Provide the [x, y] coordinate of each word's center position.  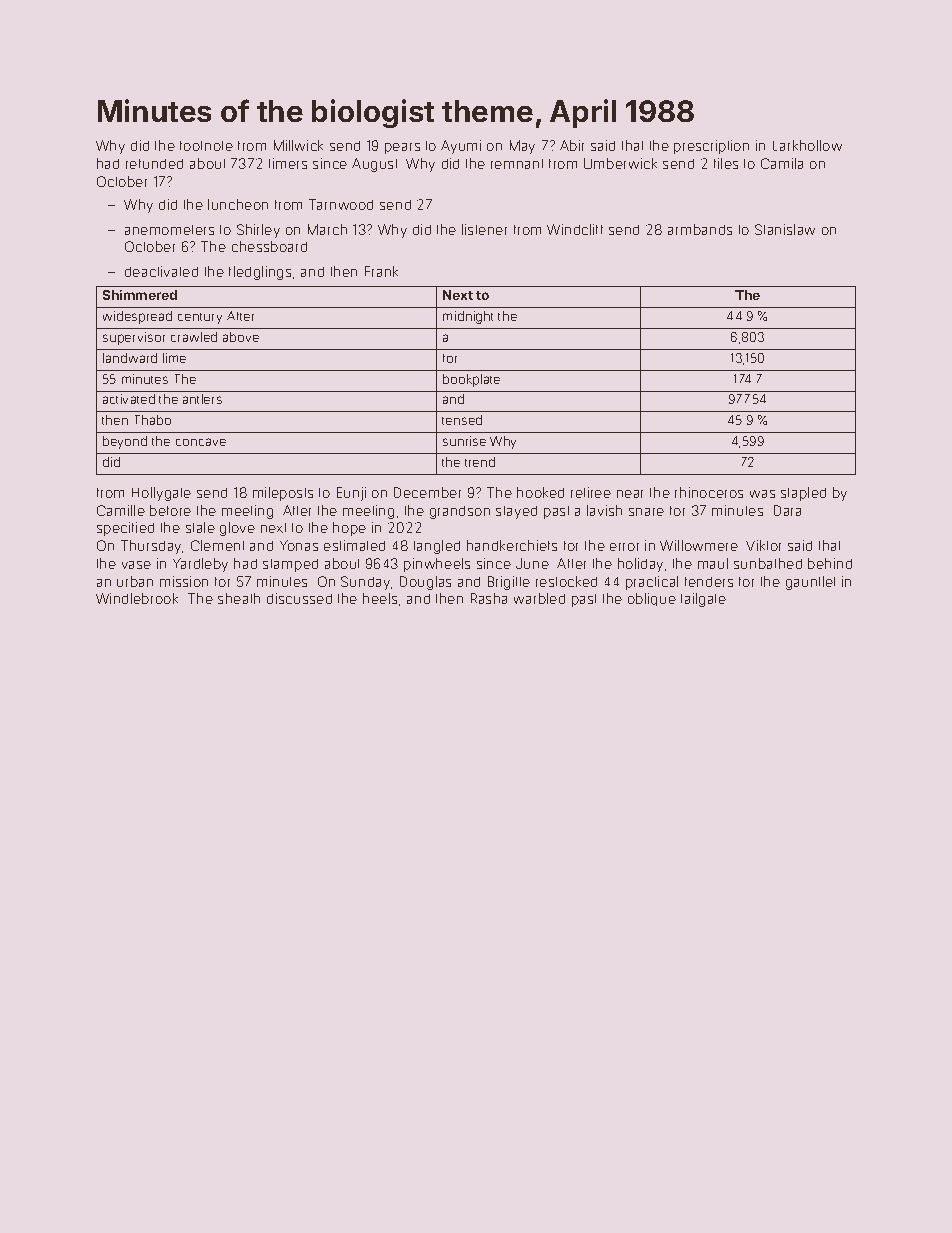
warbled [539, 598]
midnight [468, 317]
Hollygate [161, 494]
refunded [154, 164]
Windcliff [575, 229]
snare [646, 512]
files [726, 163]
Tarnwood [341, 204]
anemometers [169, 230]
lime [174, 358]
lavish [604, 510]
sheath [239, 598]
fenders [709, 582]
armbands [700, 229]
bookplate [471, 380]
